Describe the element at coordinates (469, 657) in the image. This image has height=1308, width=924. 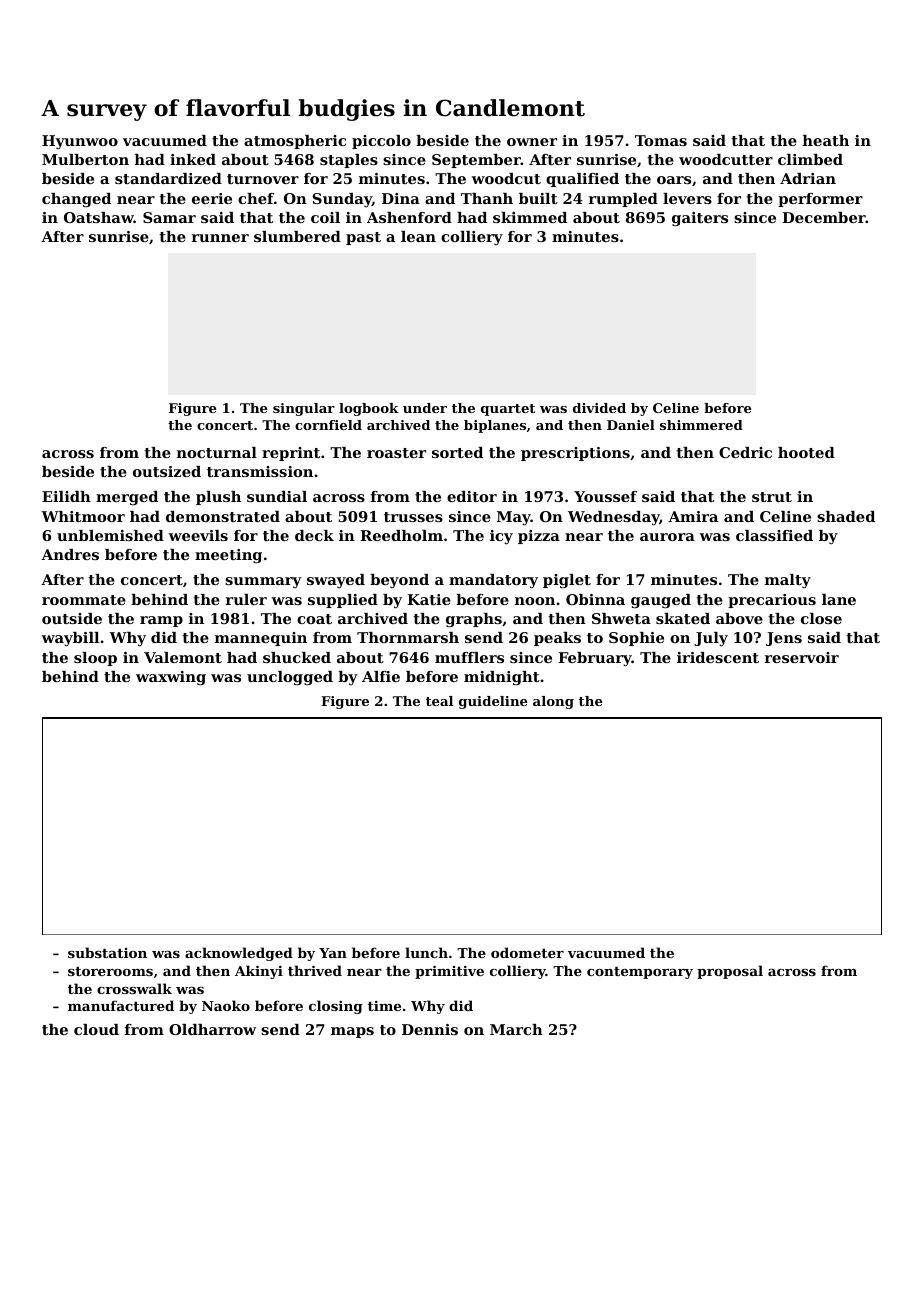
I see `mufflers` at that location.
